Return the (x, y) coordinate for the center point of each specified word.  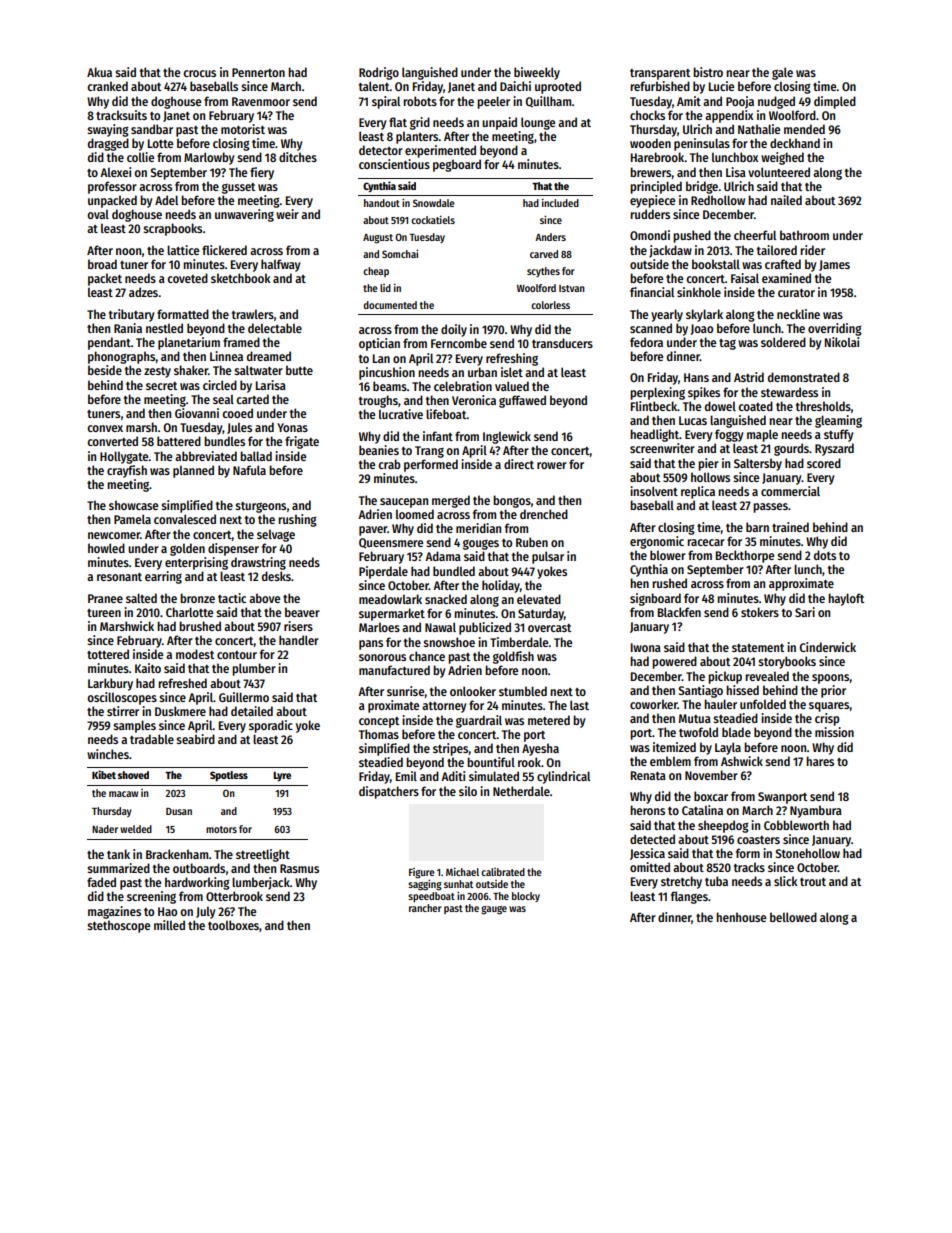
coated (755, 406)
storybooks (787, 662)
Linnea (226, 356)
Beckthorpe (745, 556)
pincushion (387, 373)
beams (390, 386)
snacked (446, 599)
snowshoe (449, 642)
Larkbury (110, 684)
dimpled (835, 102)
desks (276, 576)
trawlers (253, 314)
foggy (729, 435)
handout (382, 203)
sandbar (152, 129)
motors (221, 829)
